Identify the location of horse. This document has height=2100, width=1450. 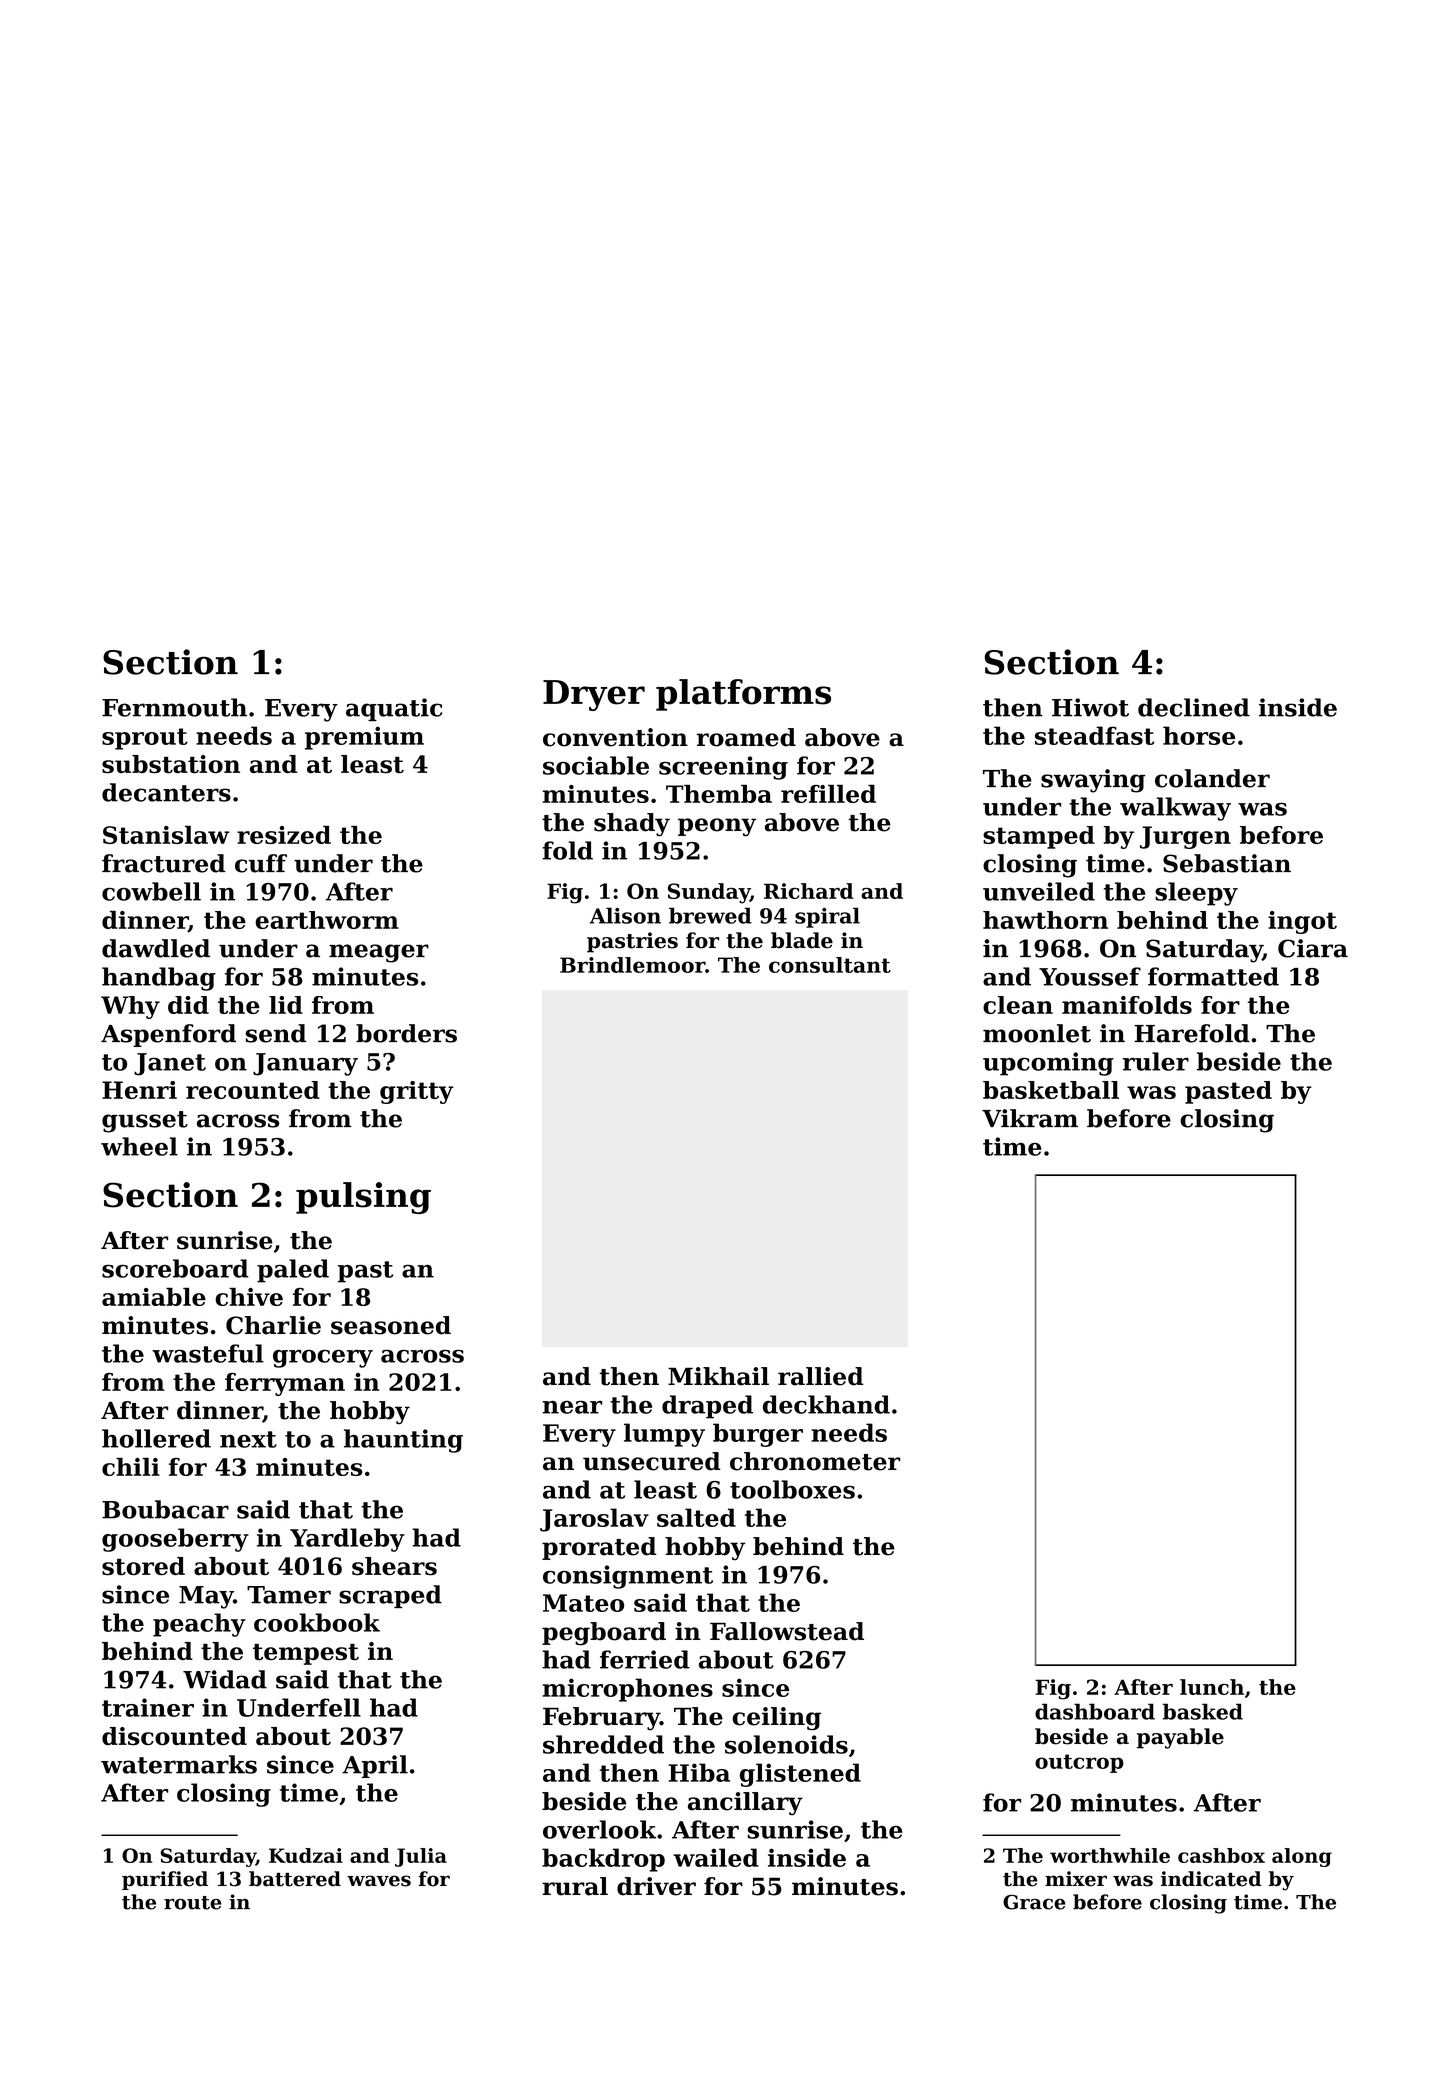
(1199, 735).
